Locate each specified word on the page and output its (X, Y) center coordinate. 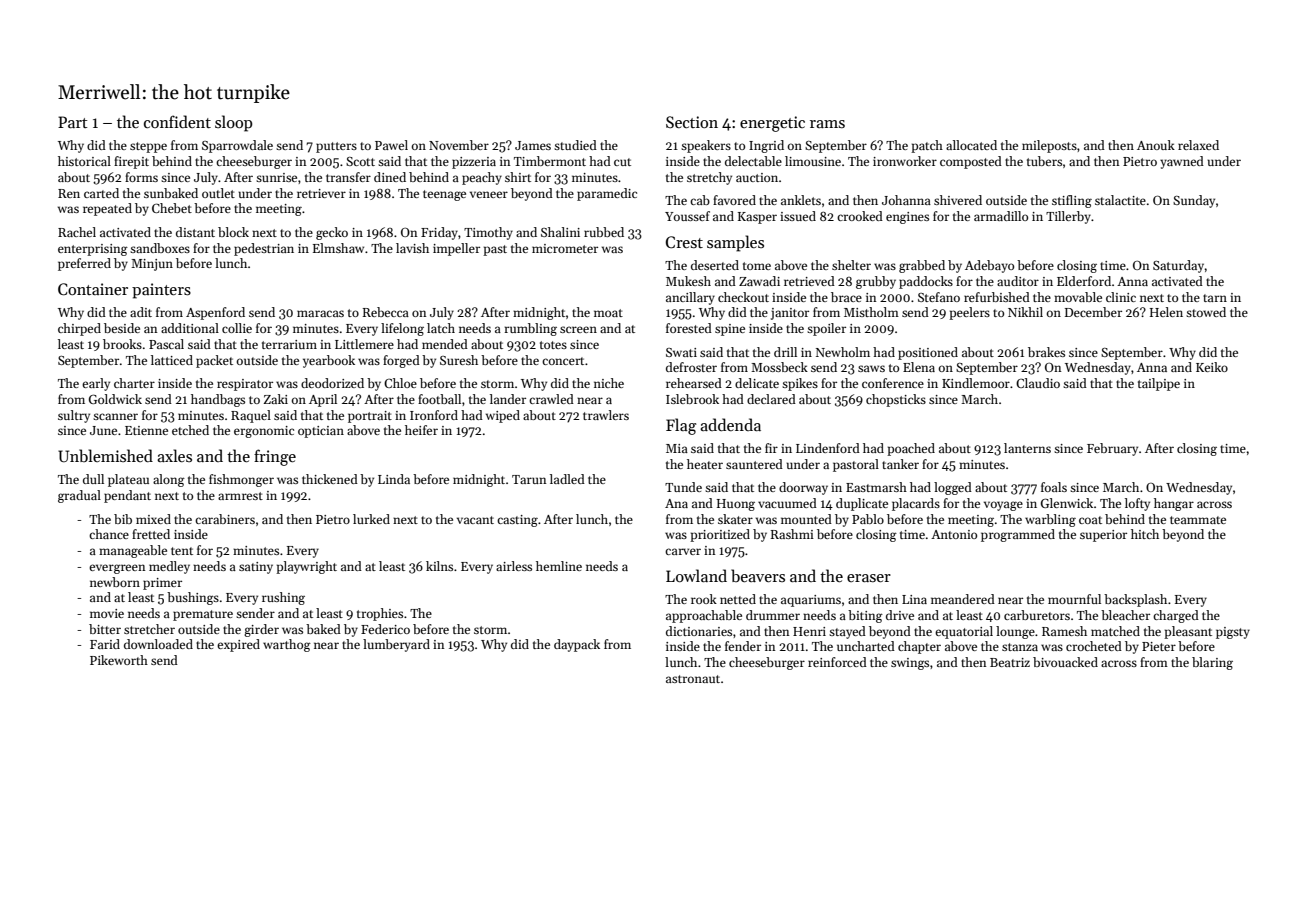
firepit (131, 162)
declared (771, 399)
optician (321, 432)
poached (911, 449)
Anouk (1156, 145)
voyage (1003, 506)
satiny (256, 568)
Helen (1166, 312)
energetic (772, 124)
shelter (851, 265)
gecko (332, 233)
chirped (79, 329)
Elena (919, 367)
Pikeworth (119, 660)
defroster (691, 367)
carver (683, 551)
